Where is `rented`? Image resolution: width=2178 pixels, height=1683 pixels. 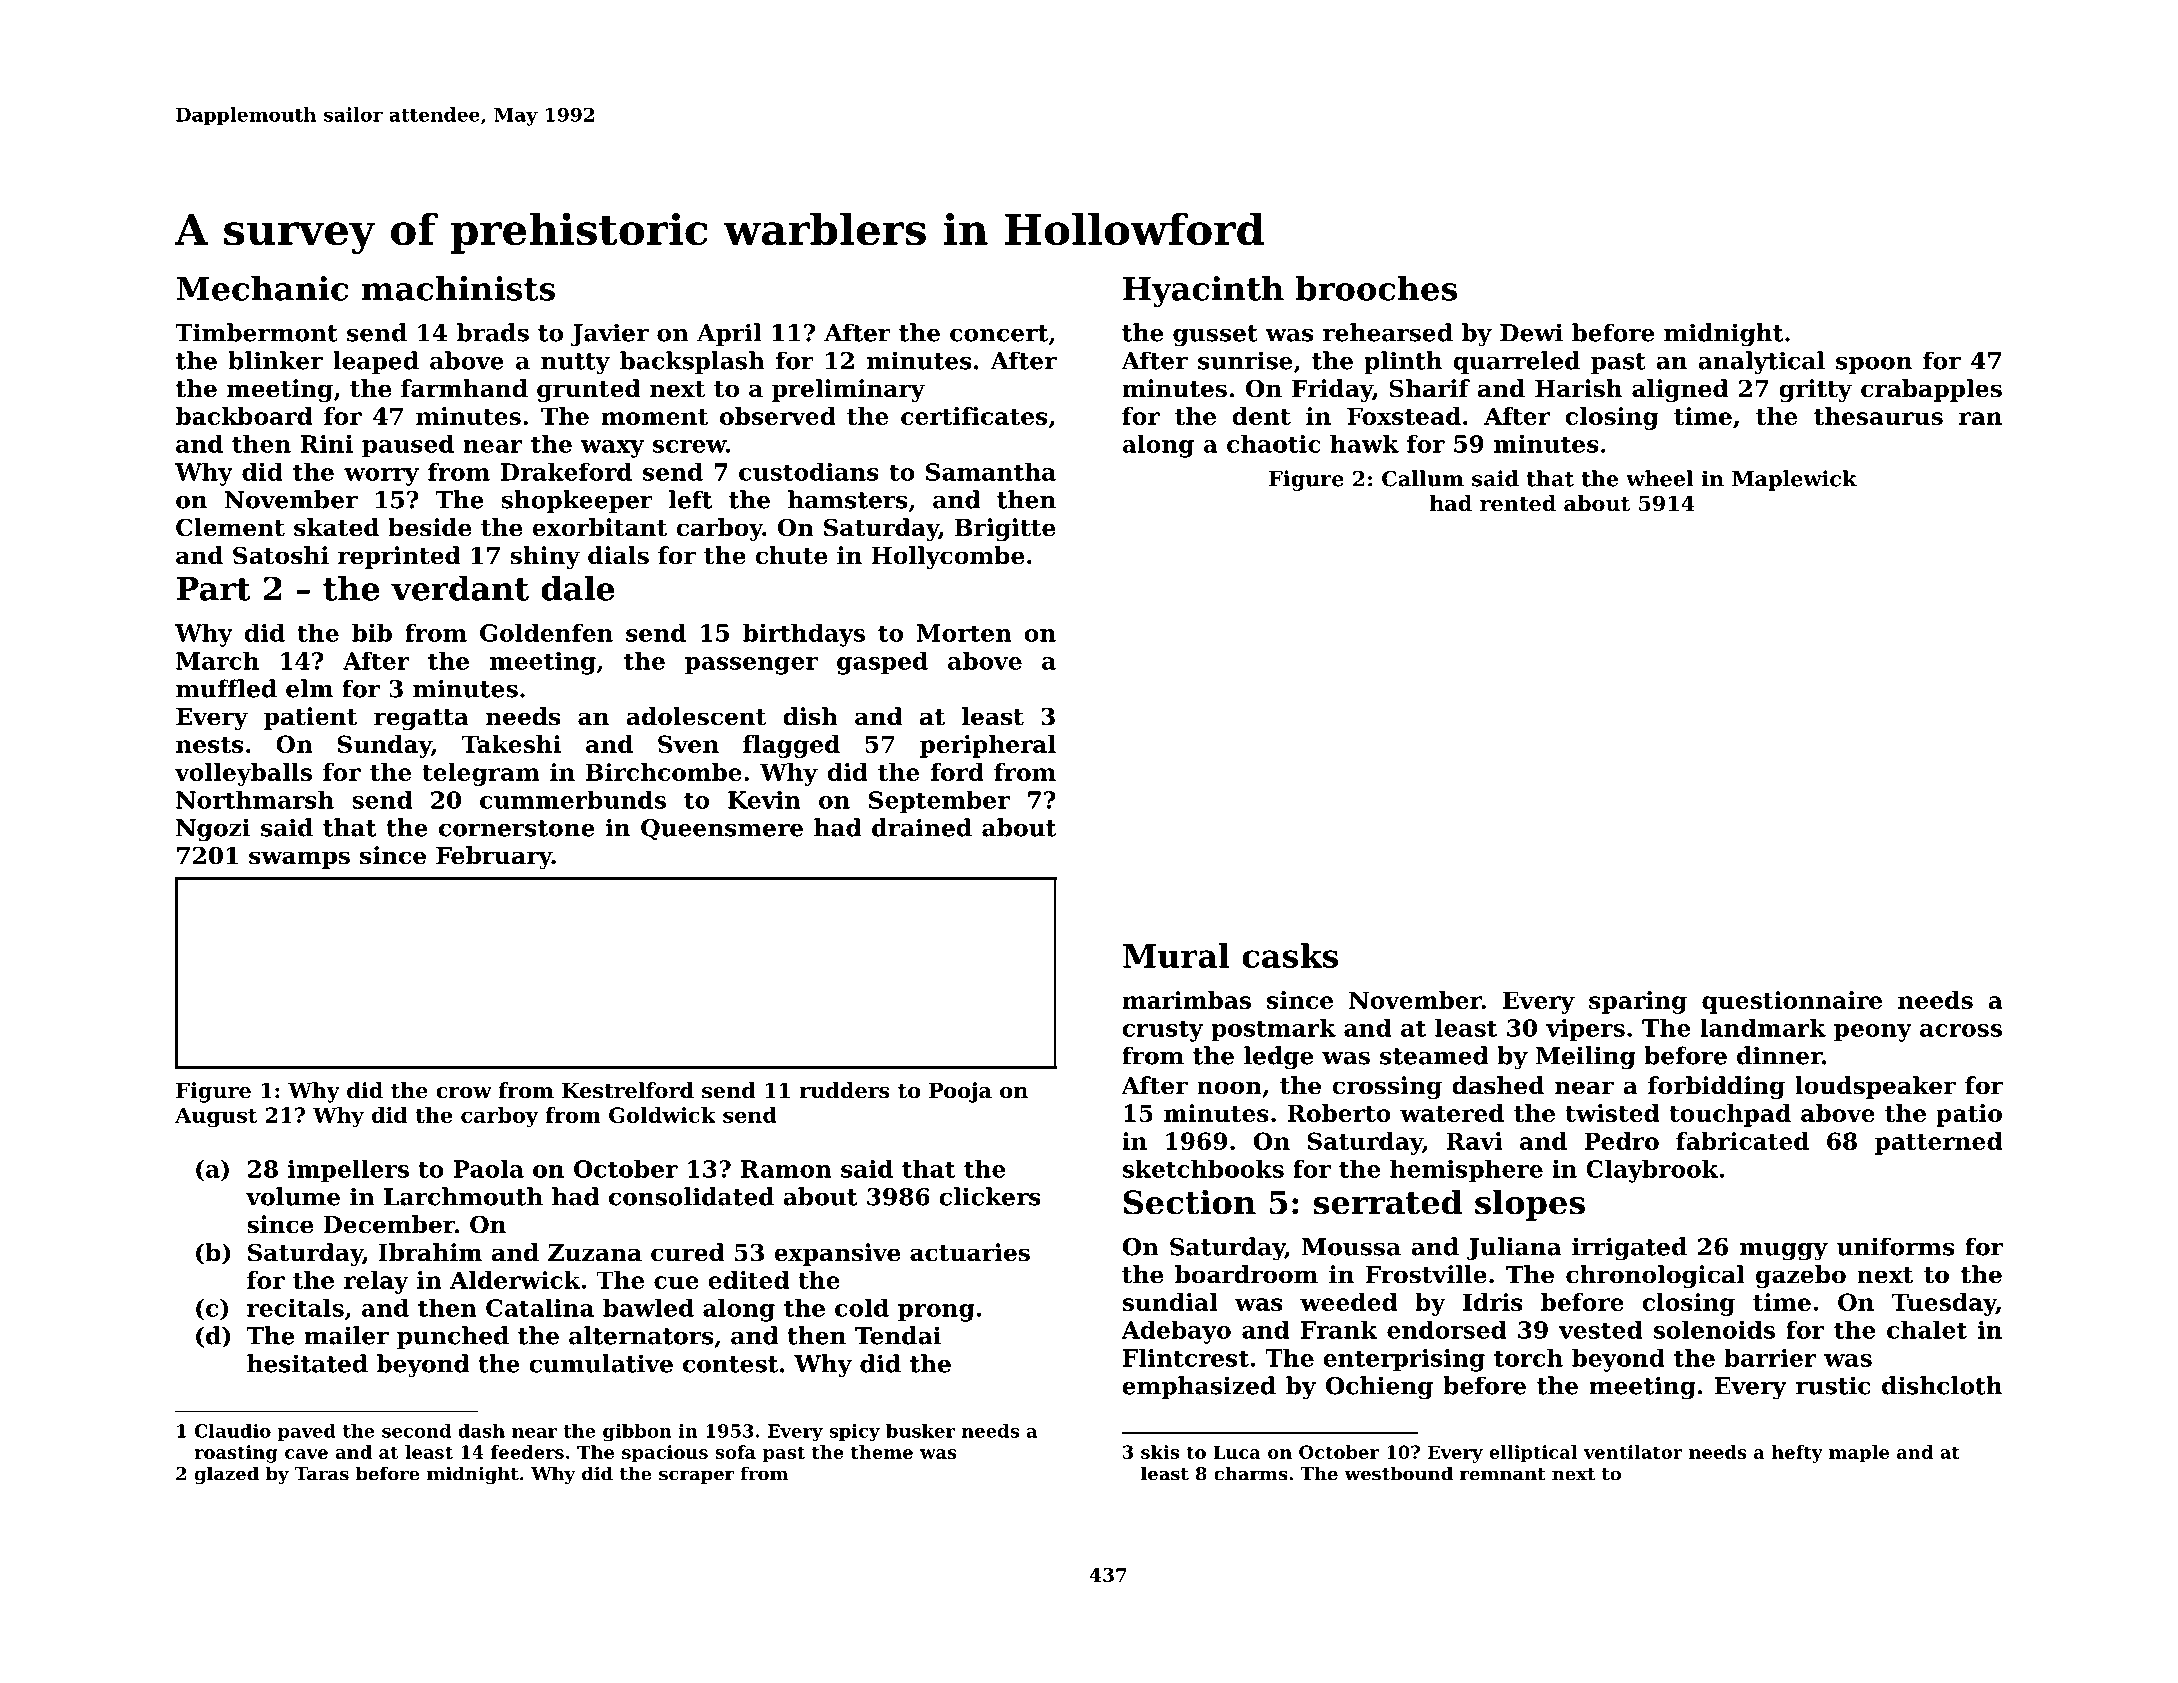
rented is located at coordinates (1518, 503).
